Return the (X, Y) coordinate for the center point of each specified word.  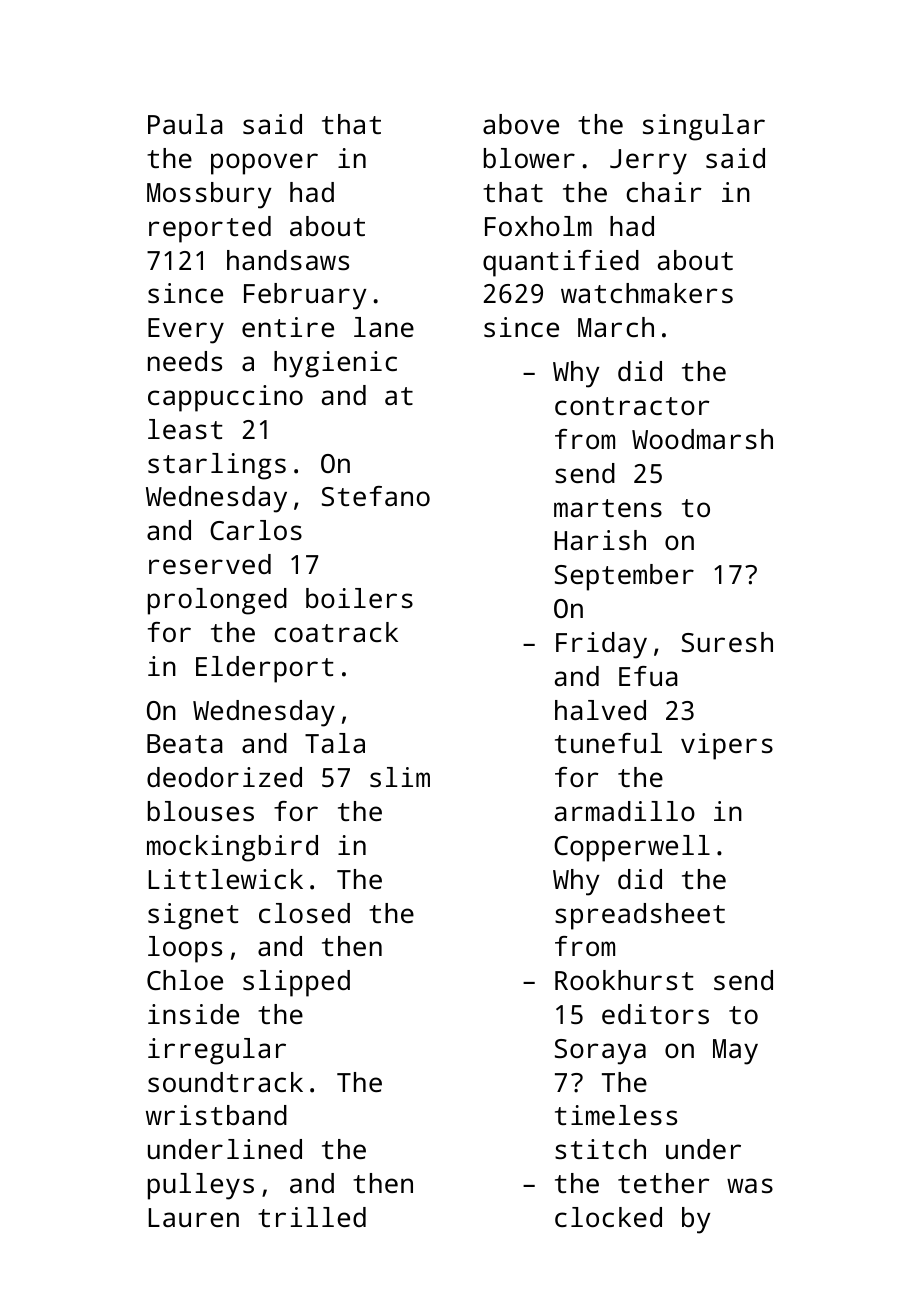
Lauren (193, 1217)
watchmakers (647, 293)
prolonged (217, 601)
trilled (312, 1217)
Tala (335, 743)
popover (264, 164)
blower (529, 158)
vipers (727, 746)
